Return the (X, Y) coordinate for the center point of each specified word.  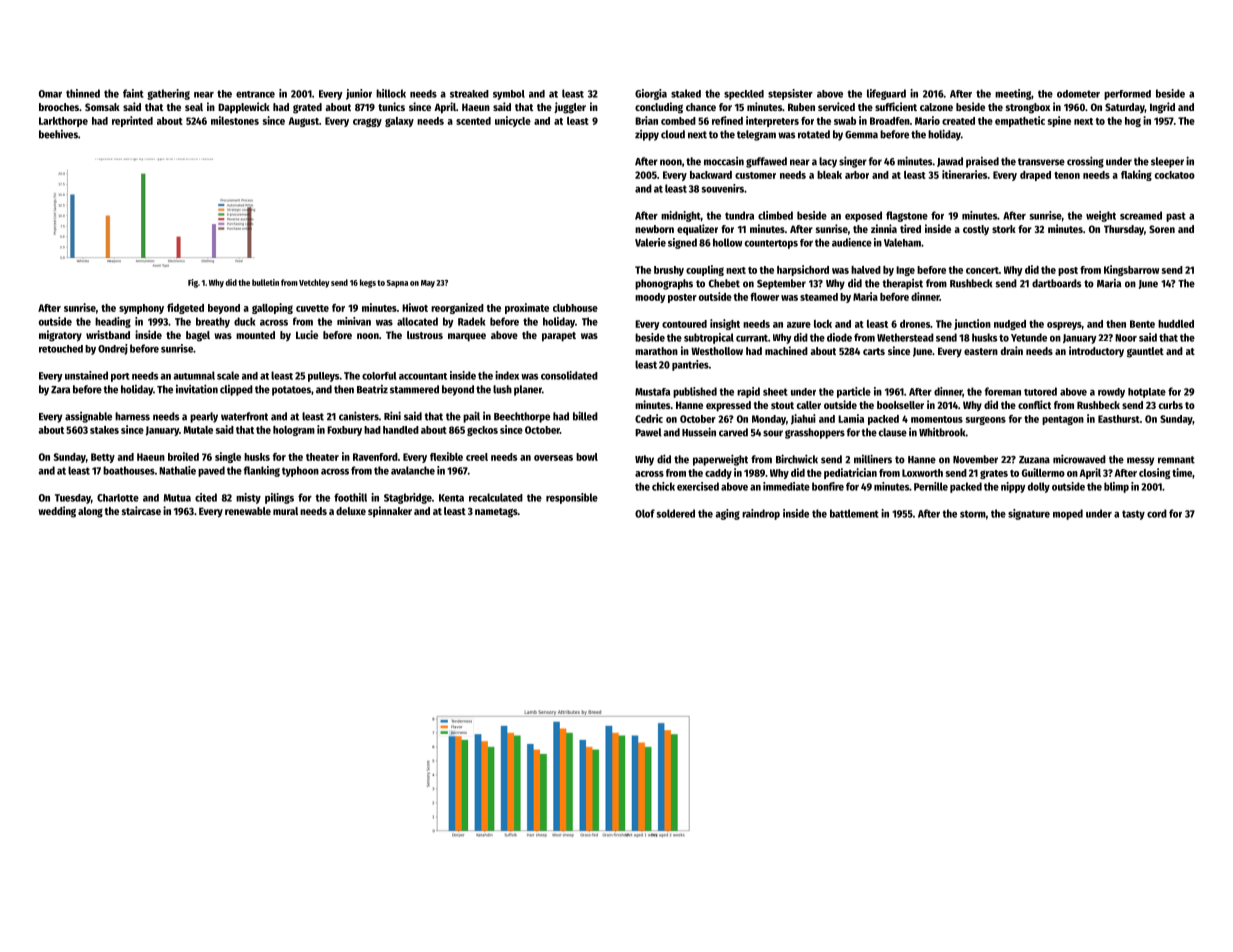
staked (686, 93)
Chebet (724, 283)
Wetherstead (905, 337)
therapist (903, 284)
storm (973, 514)
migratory (60, 336)
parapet (559, 337)
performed (1127, 95)
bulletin (265, 282)
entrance (255, 94)
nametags (496, 513)
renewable (248, 511)
